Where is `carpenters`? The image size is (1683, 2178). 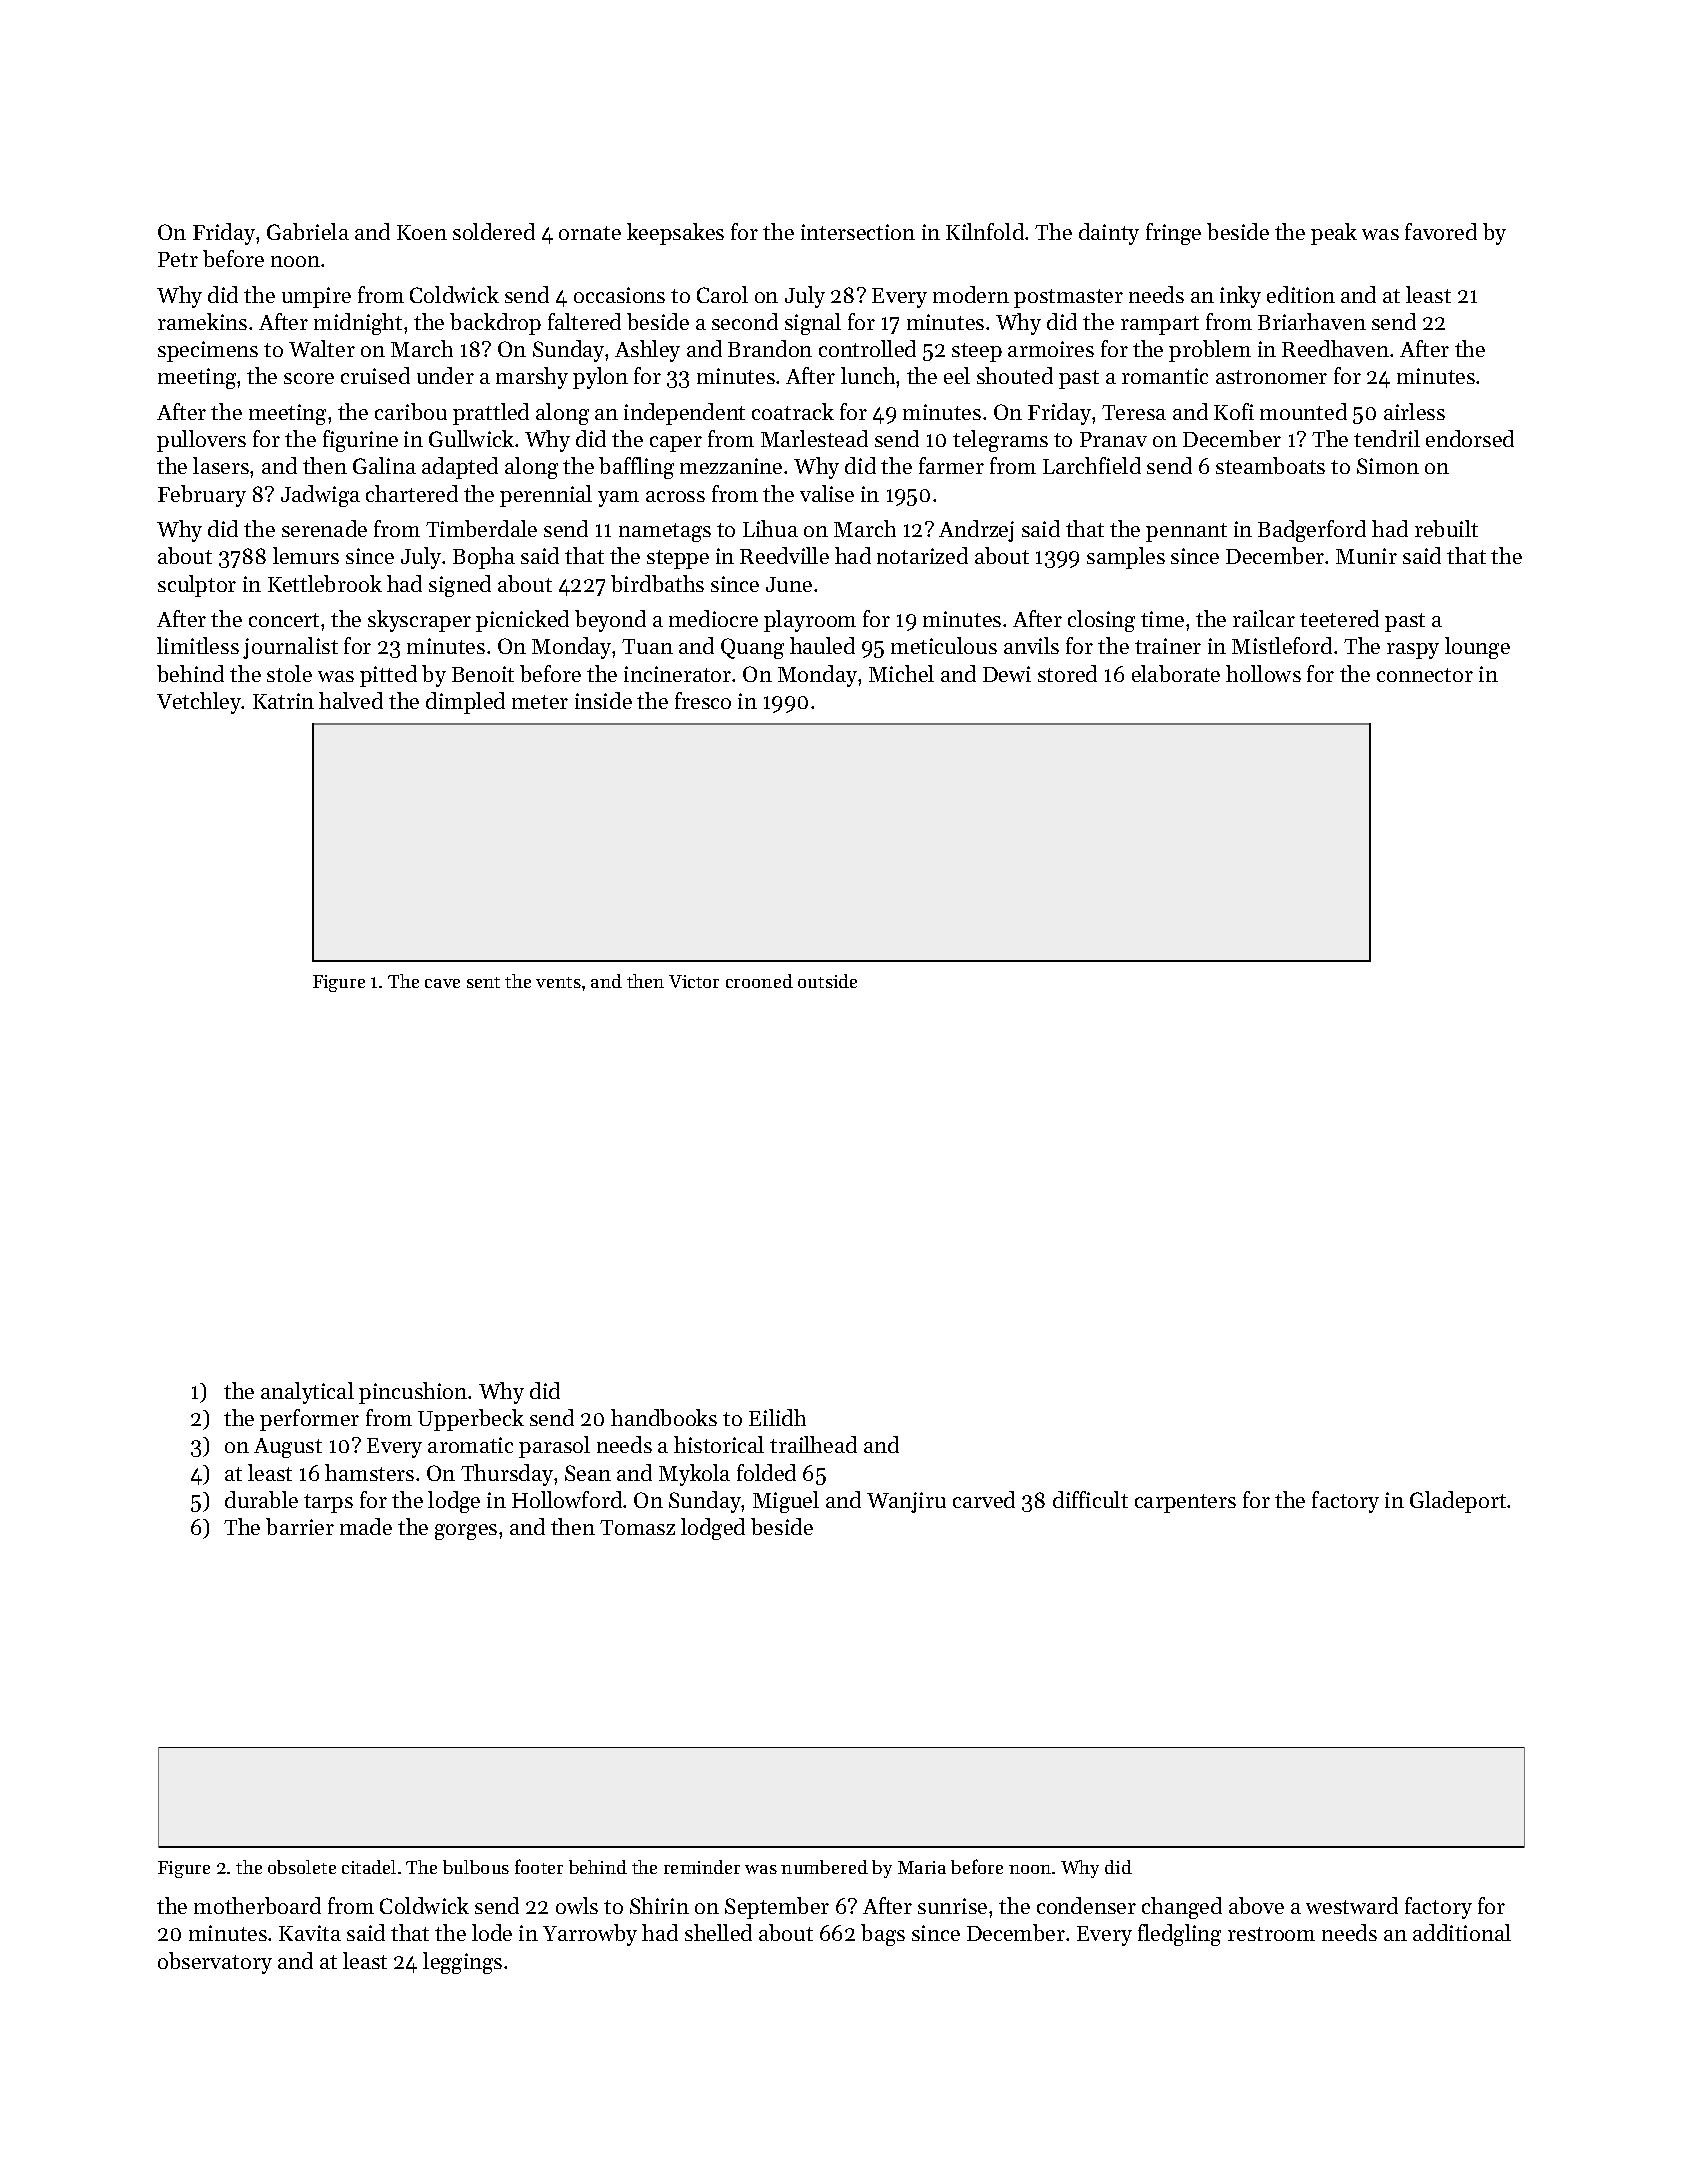 carpenters is located at coordinates (1185, 1503).
